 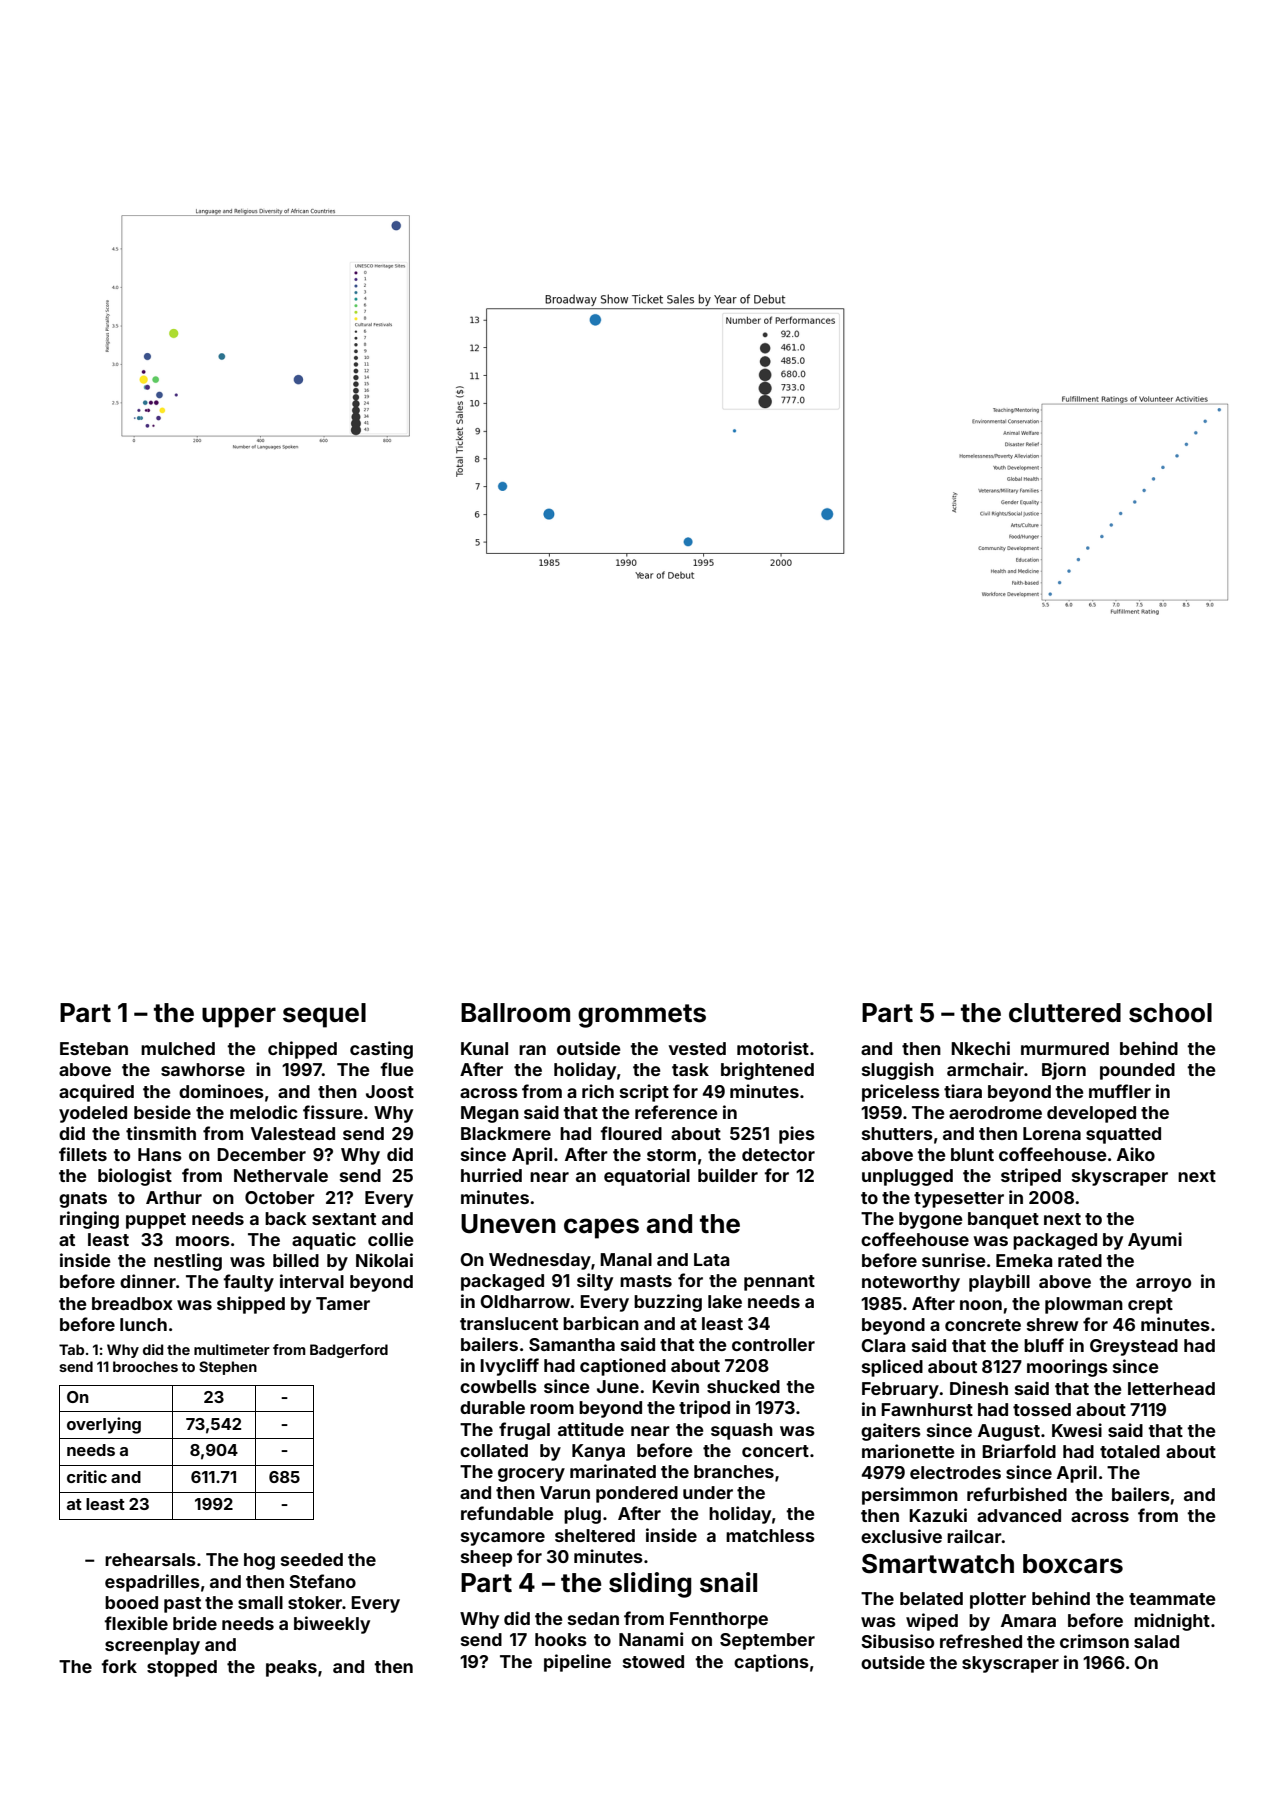 What do you see at coordinates (492, 1407) in the screenshot?
I see `durable` at bounding box center [492, 1407].
